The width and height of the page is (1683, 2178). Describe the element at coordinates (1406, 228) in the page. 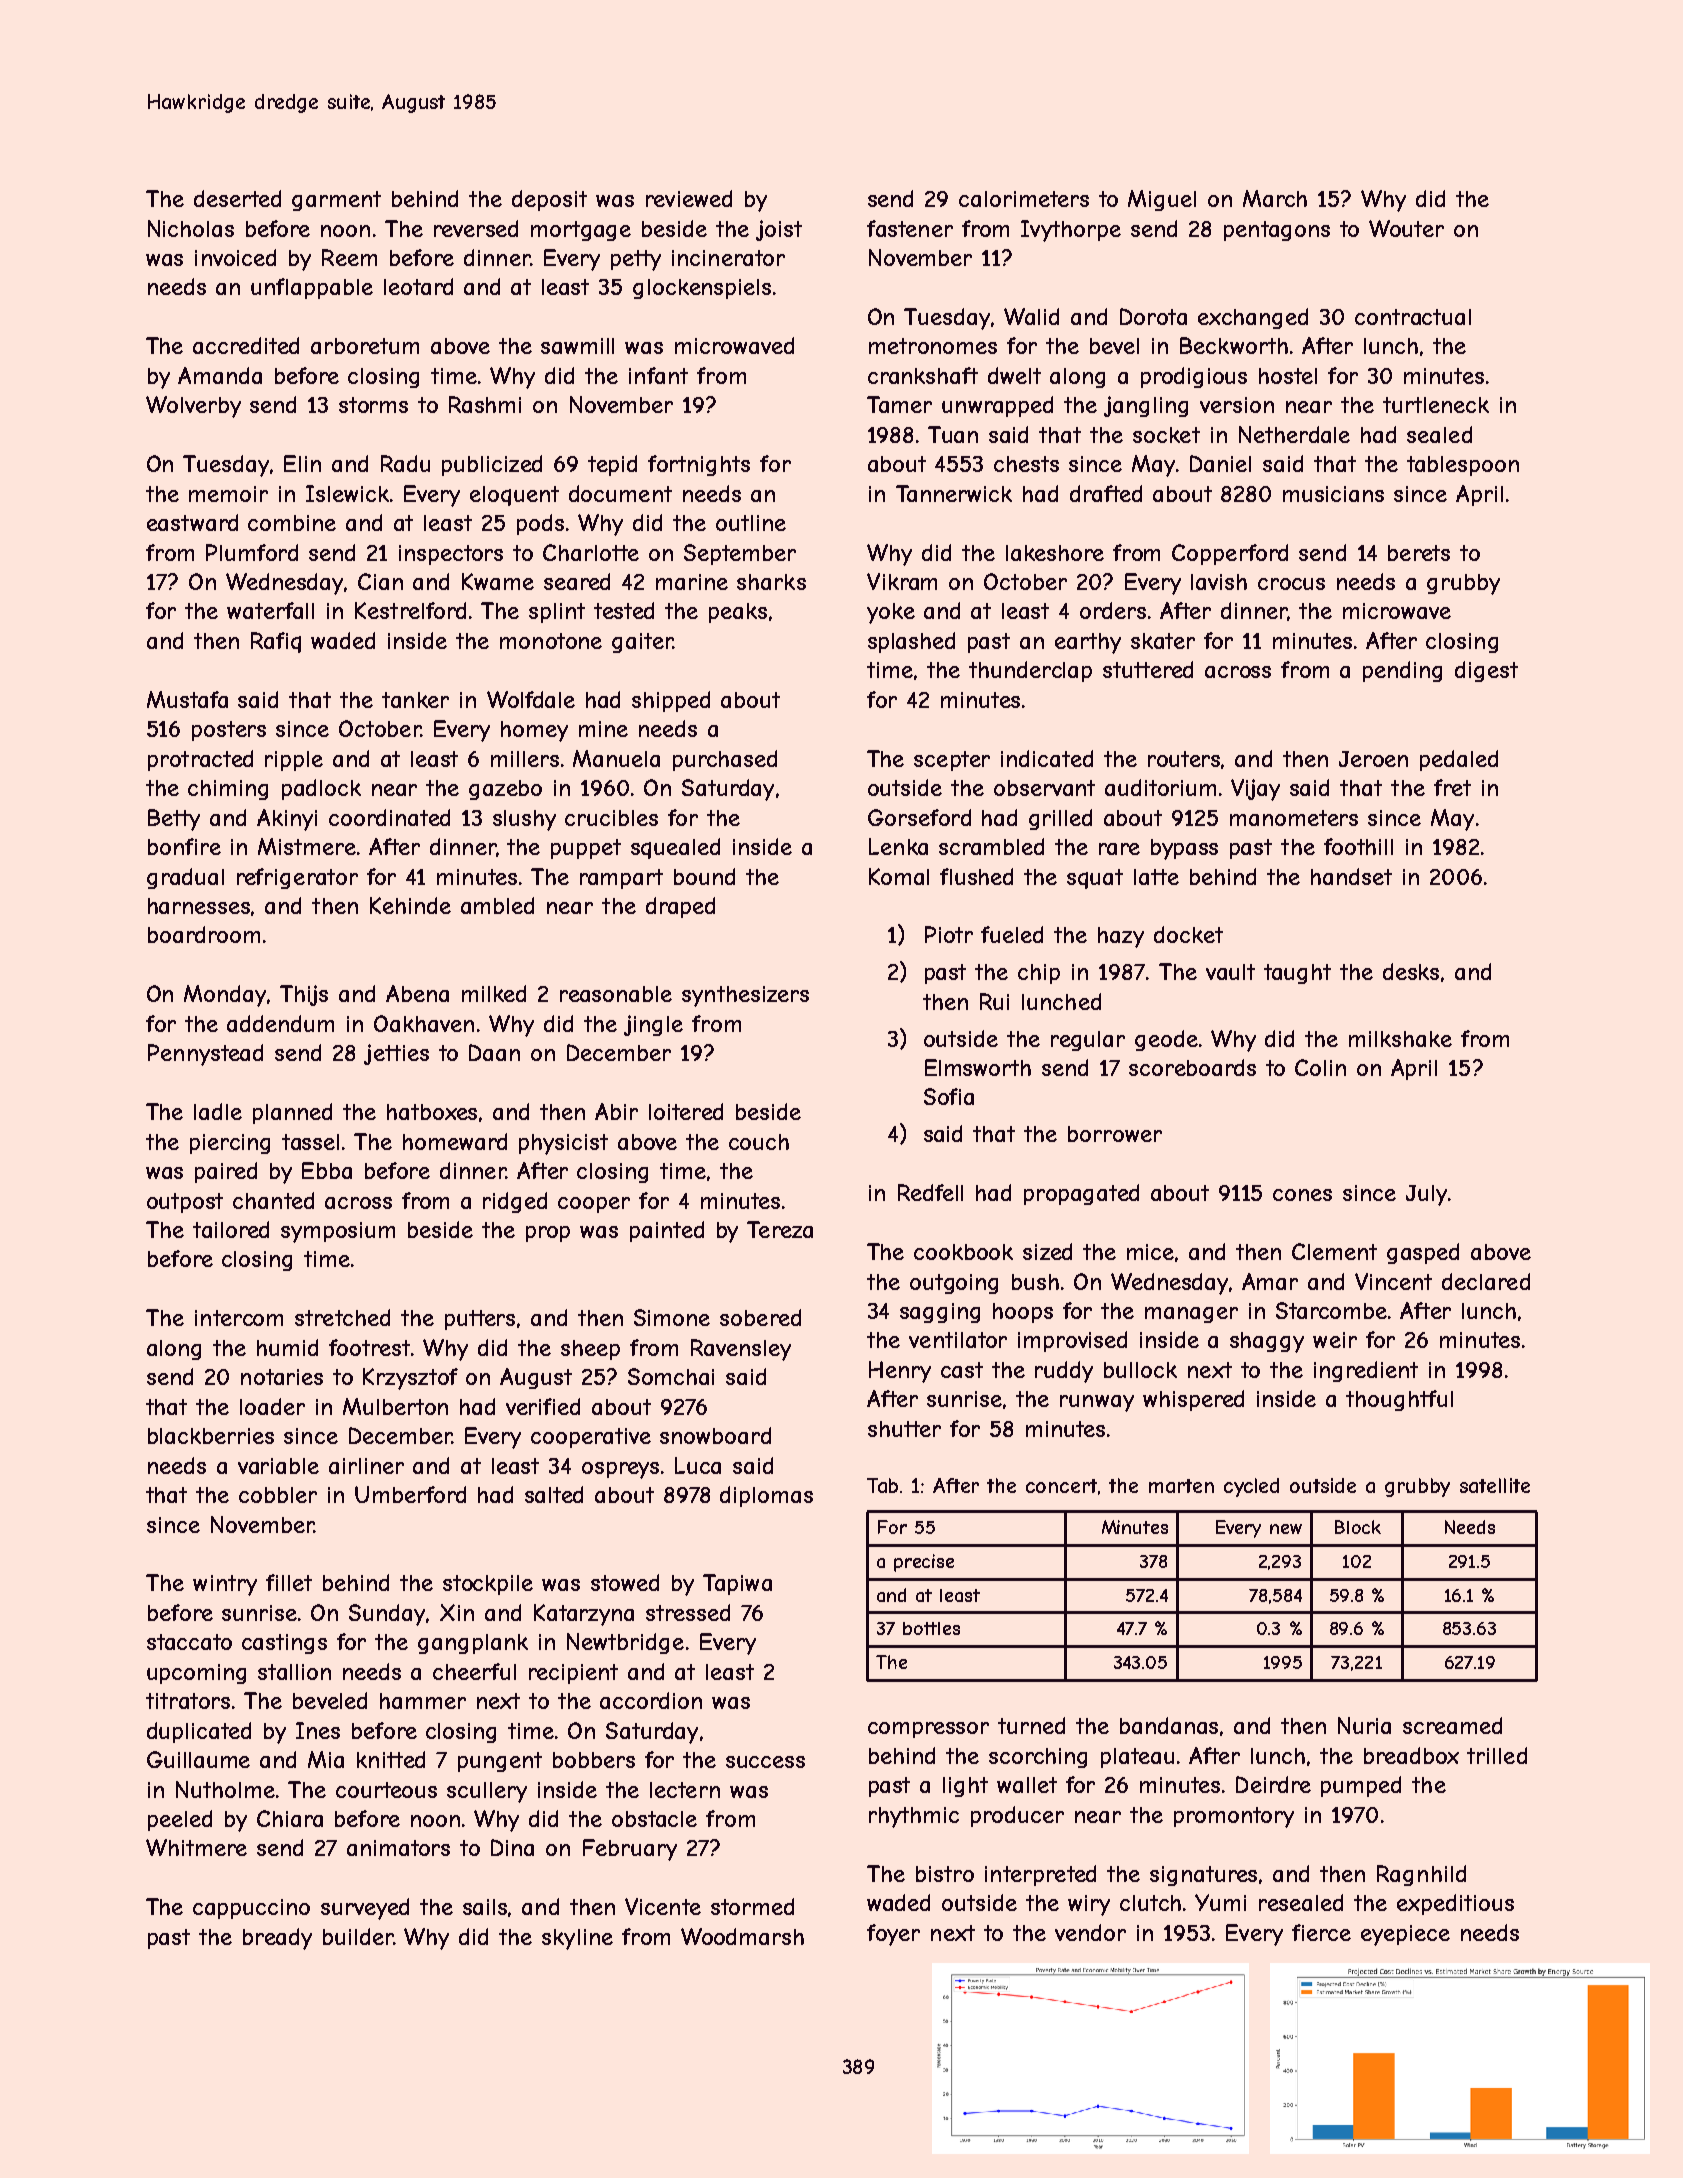

I see `Wouter` at that location.
